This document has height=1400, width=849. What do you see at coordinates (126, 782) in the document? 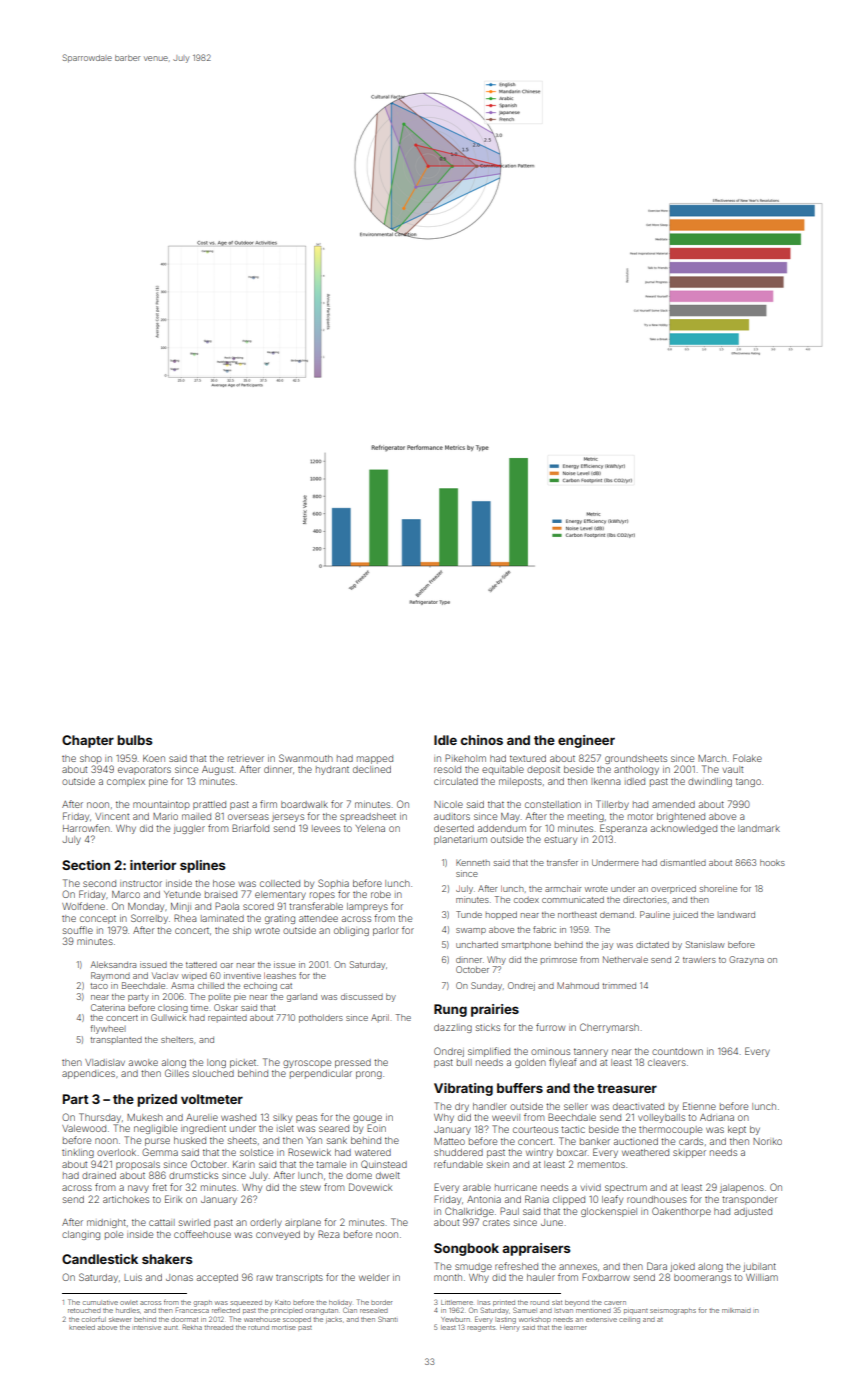
I see `complex` at bounding box center [126, 782].
